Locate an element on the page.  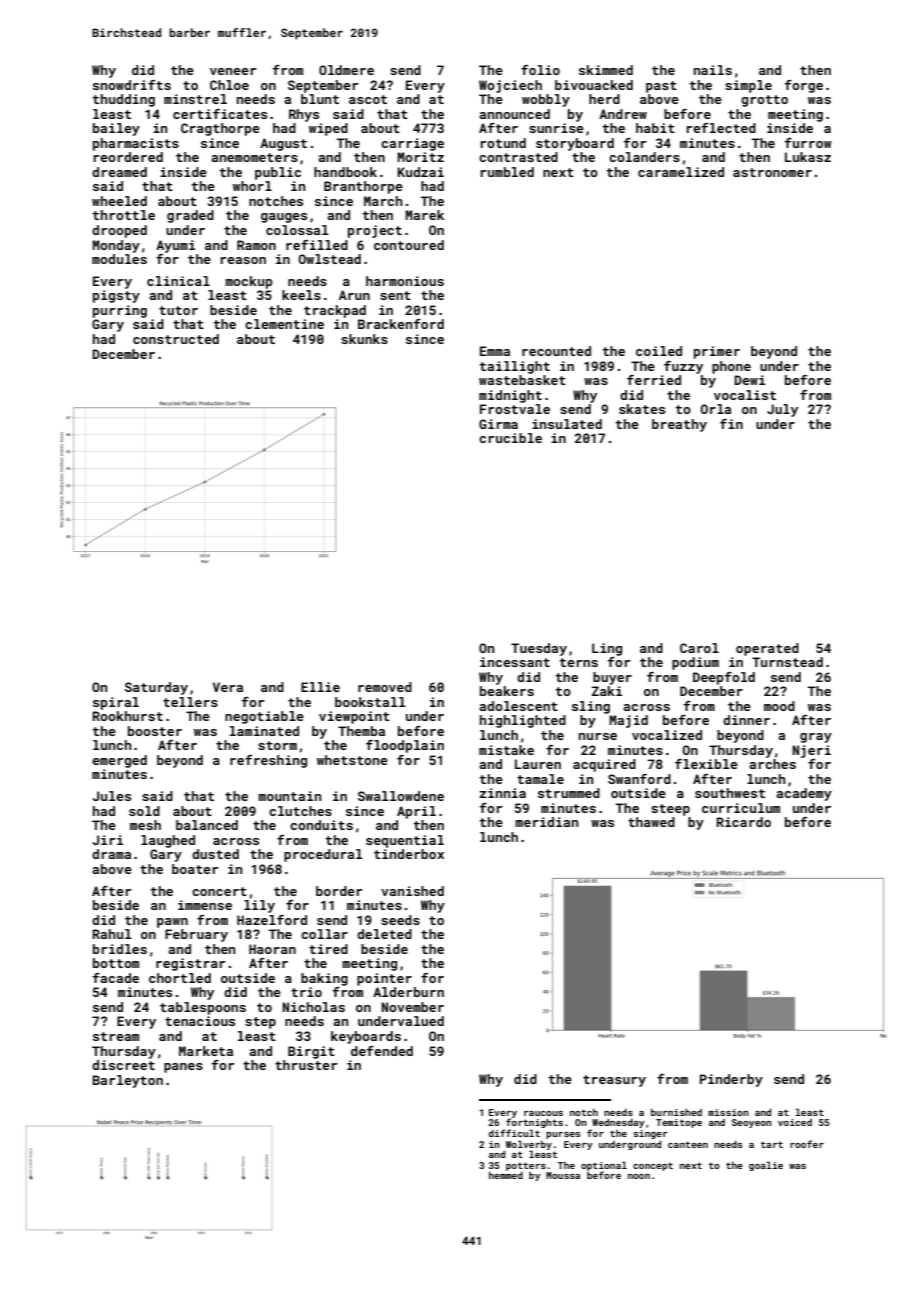
seeds is located at coordinates (400, 920).
